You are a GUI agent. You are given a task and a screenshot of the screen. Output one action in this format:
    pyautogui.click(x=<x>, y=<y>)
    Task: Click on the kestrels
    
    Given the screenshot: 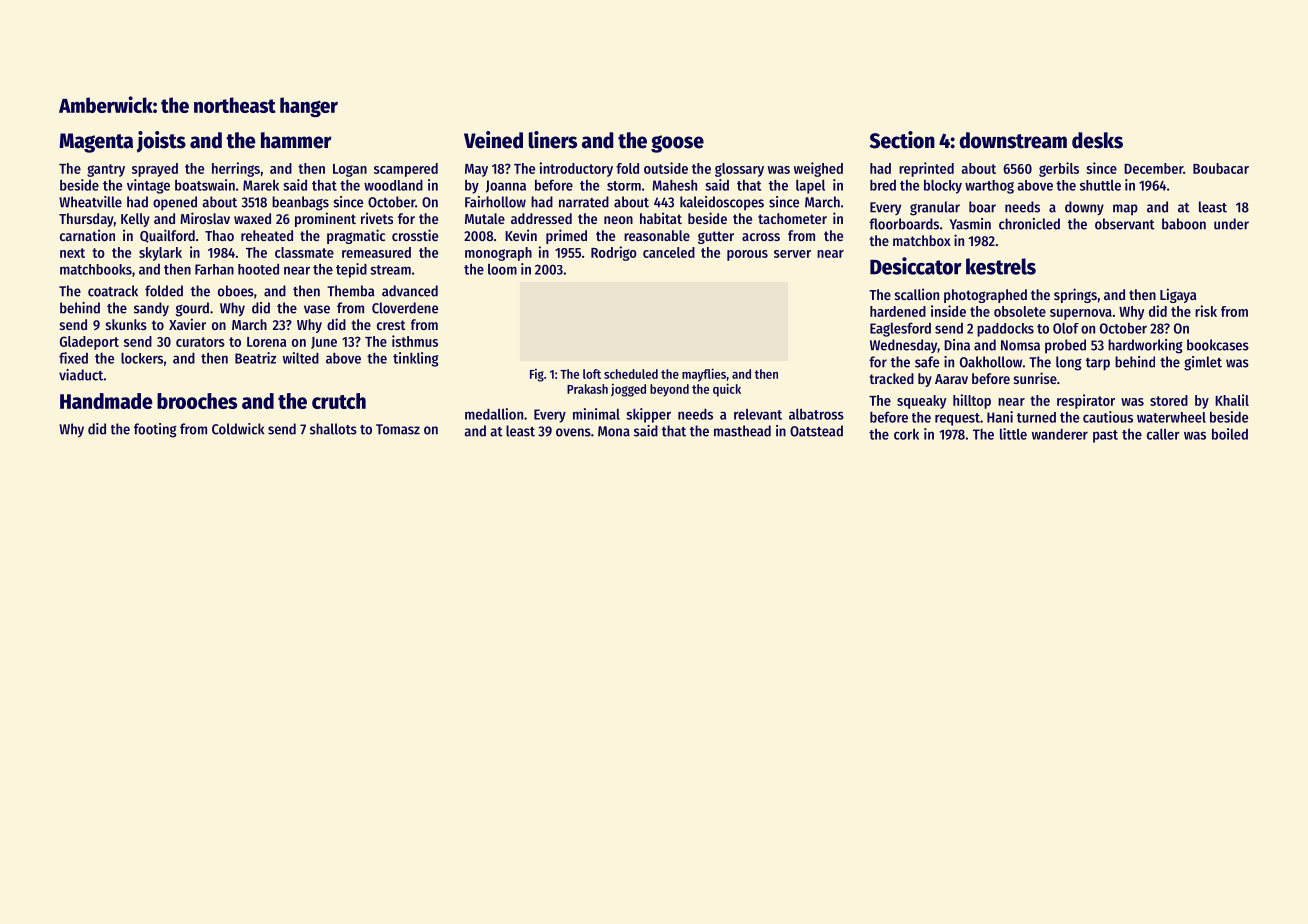 What is the action you would take?
    pyautogui.click(x=1001, y=266)
